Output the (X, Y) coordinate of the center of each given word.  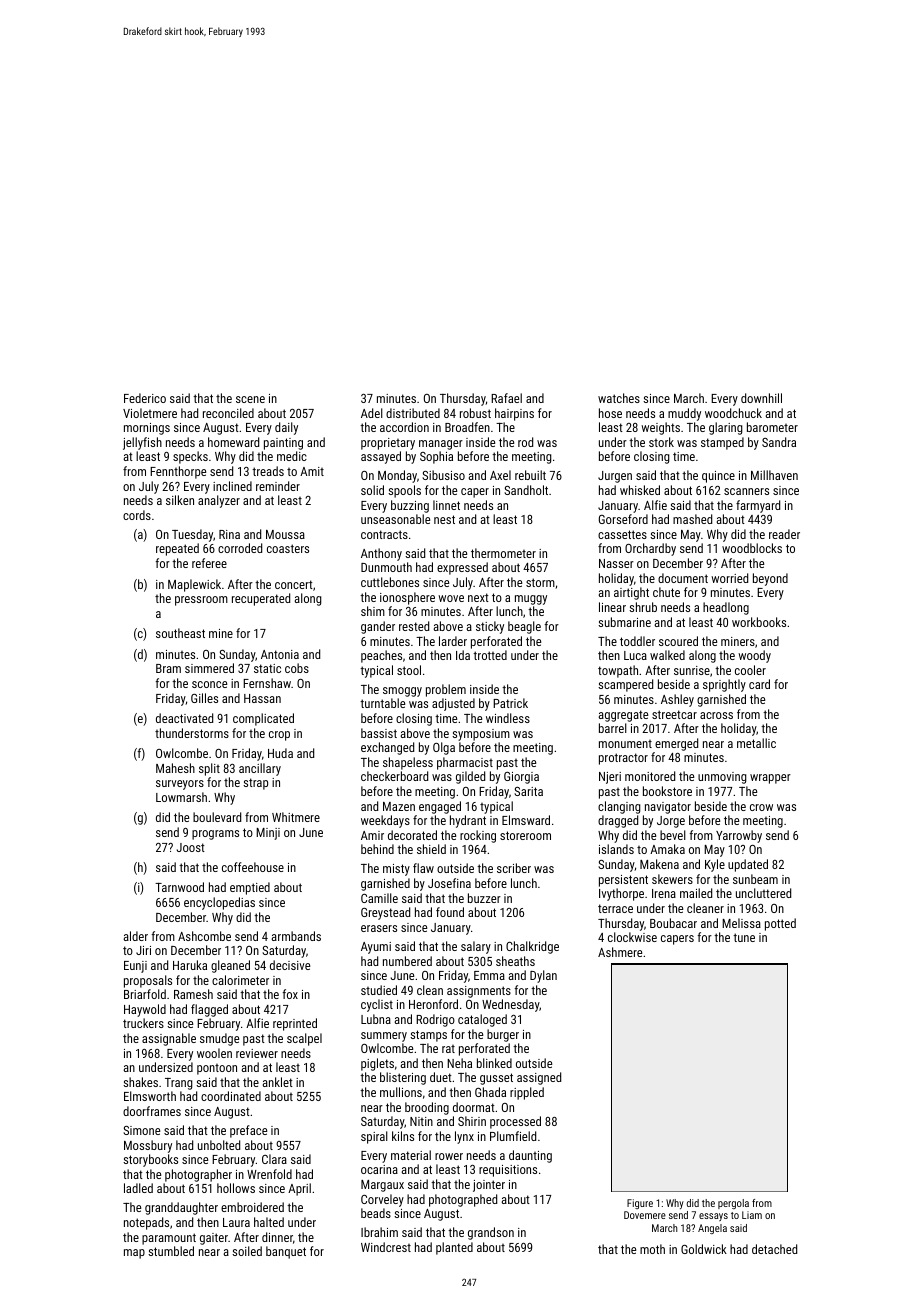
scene (250, 399)
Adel (372, 413)
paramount (169, 1239)
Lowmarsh (181, 797)
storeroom (525, 835)
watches (619, 398)
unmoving (722, 778)
